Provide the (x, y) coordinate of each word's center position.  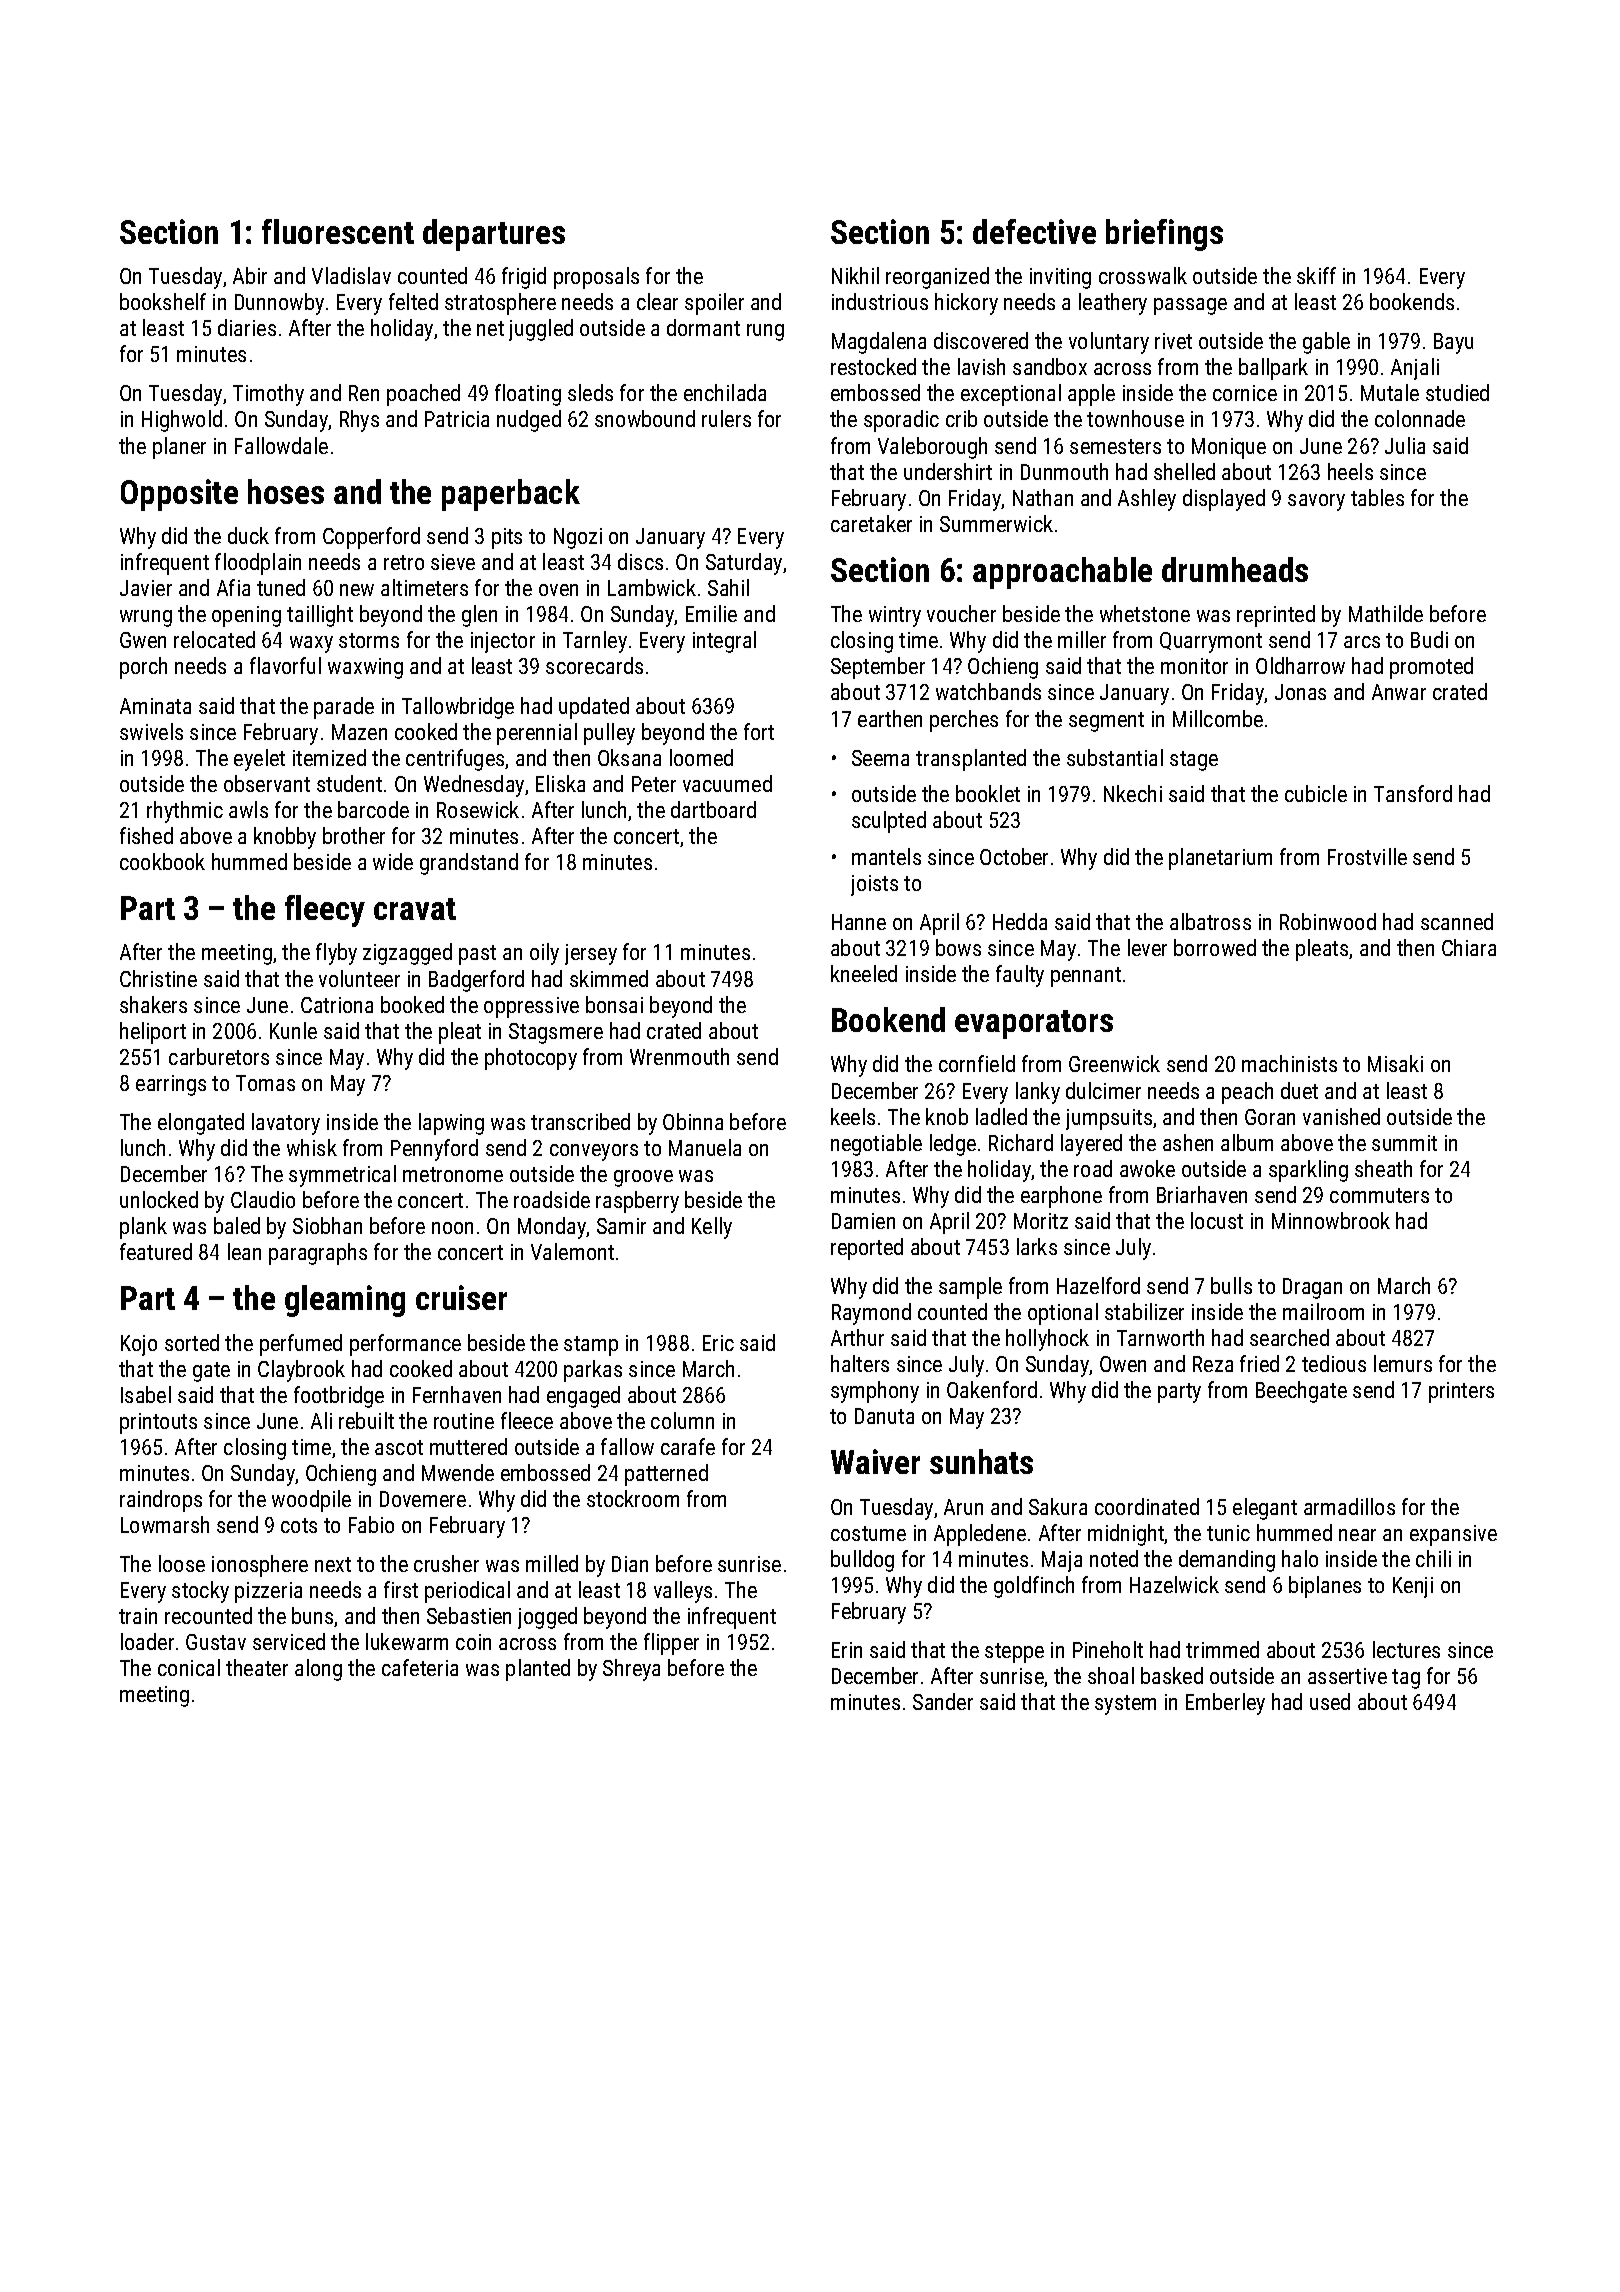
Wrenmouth (679, 1056)
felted (413, 301)
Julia (1405, 445)
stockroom (633, 1498)
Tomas (265, 1083)
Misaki (1395, 1063)
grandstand (469, 864)
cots (299, 1525)
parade (344, 708)
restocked (873, 366)
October (1014, 856)
